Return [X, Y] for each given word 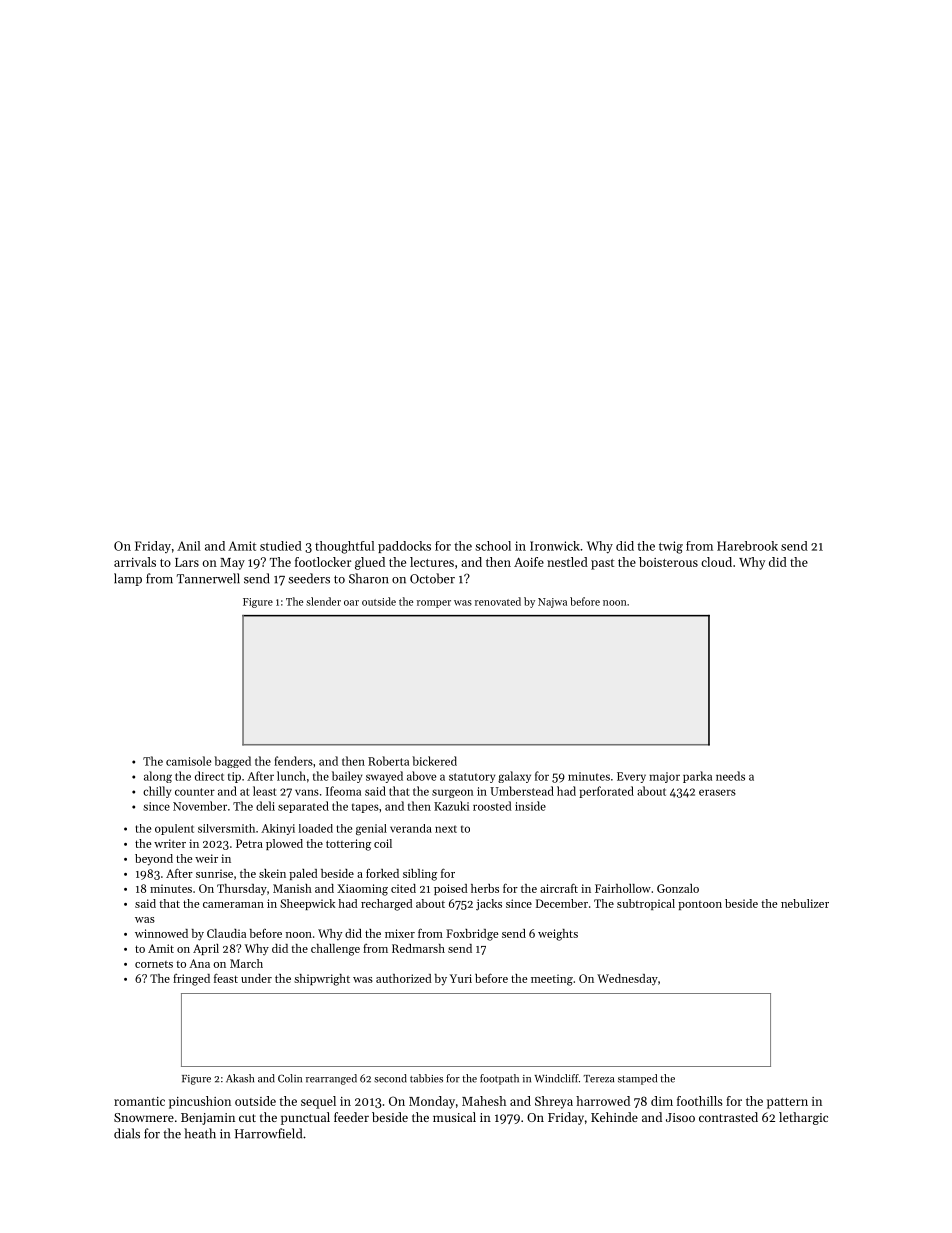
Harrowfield [268, 1133]
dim [662, 1101]
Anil [188, 546]
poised [451, 889]
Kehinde [614, 1117]
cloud [716, 562]
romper [434, 604]
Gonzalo [678, 888]
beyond [154, 860]
